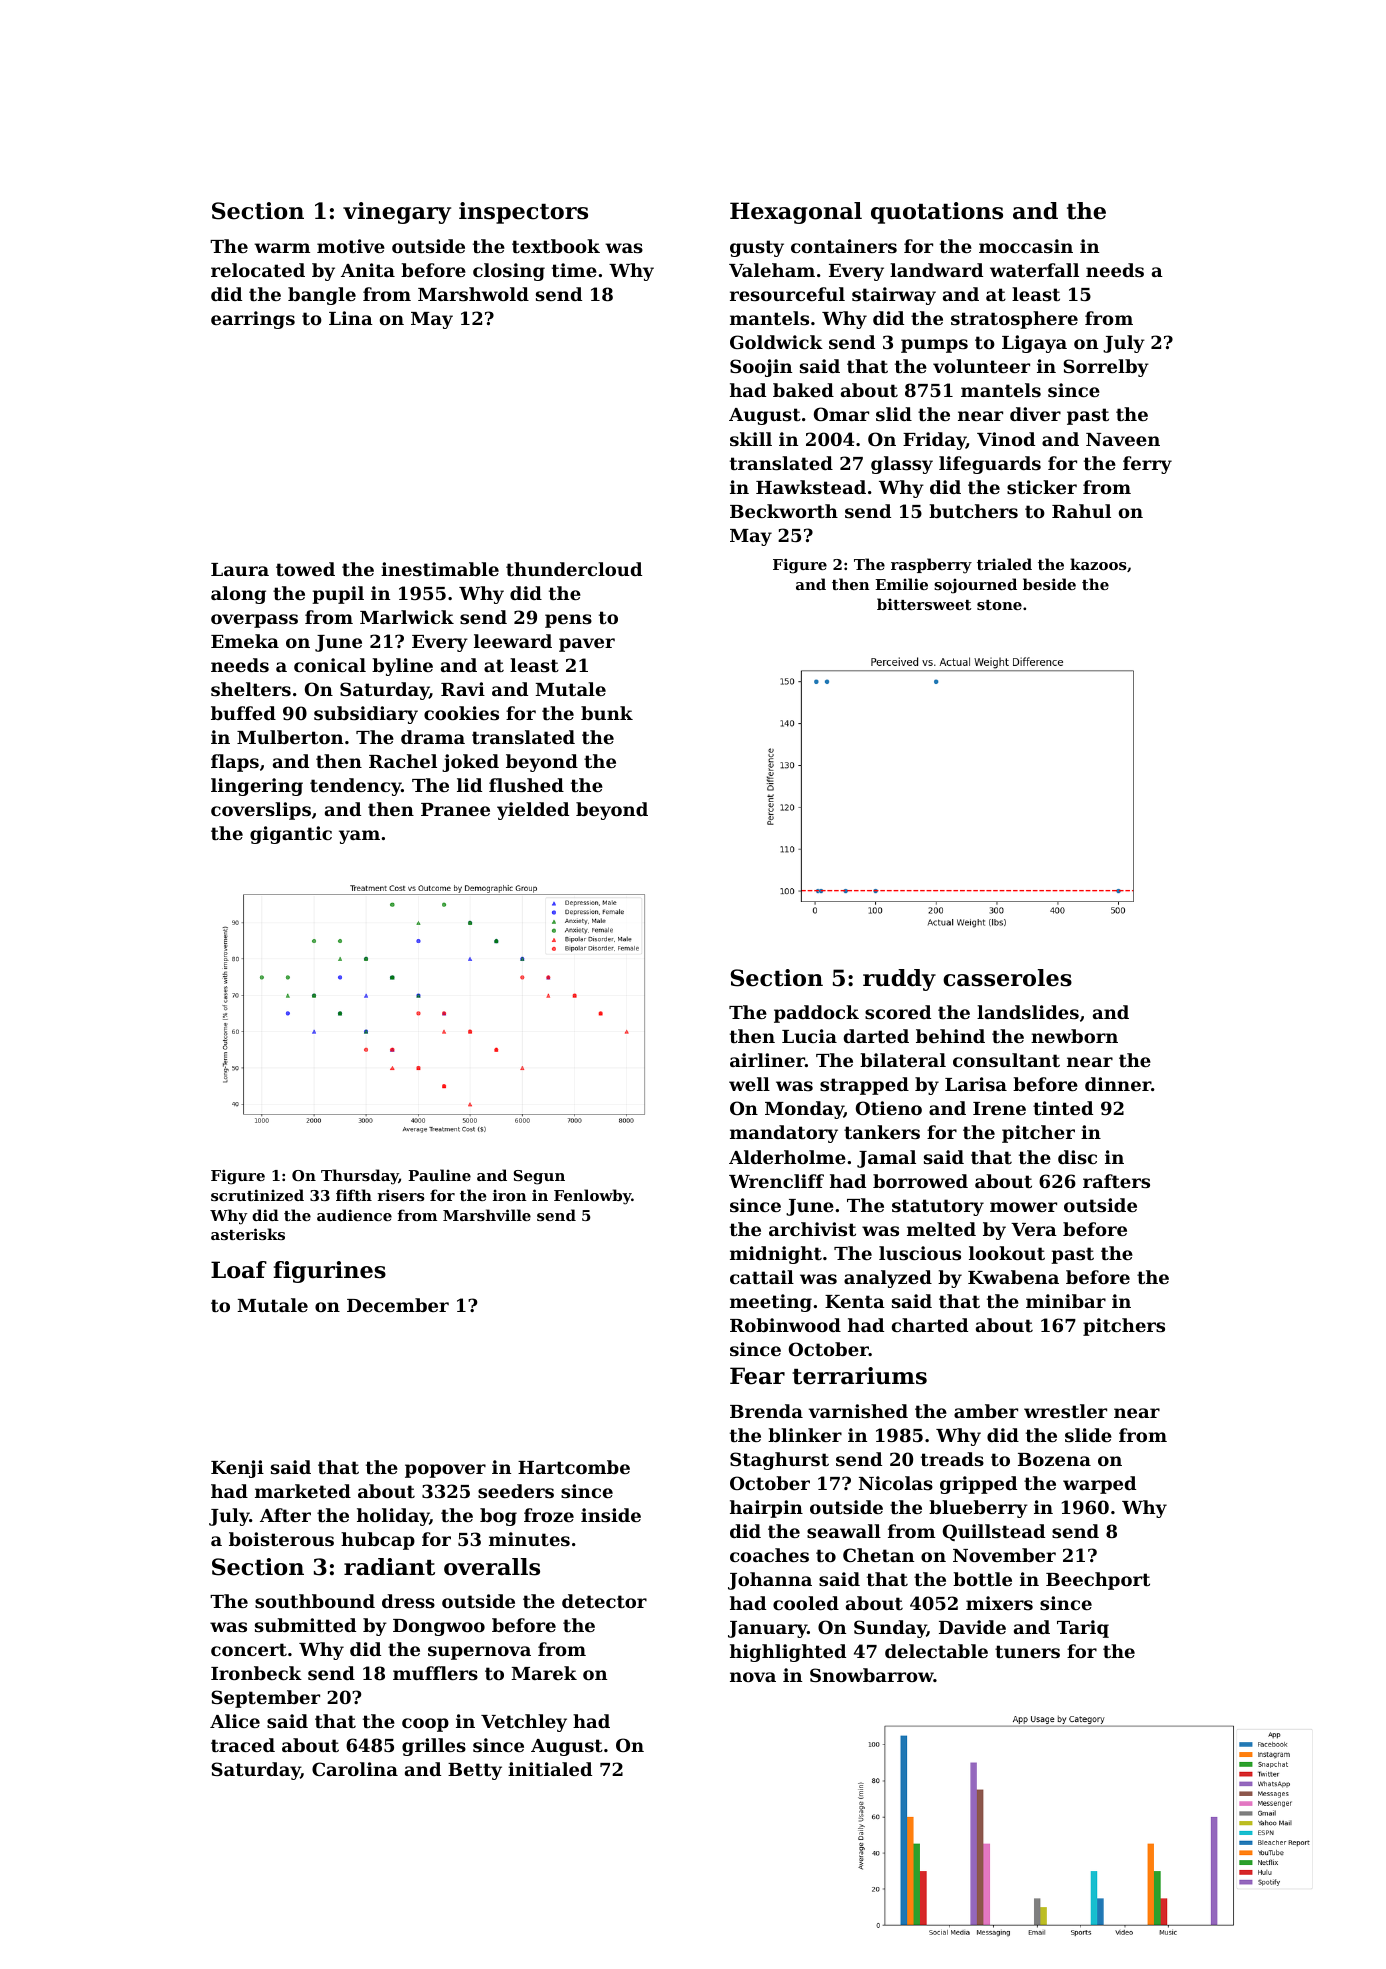  I want to click on behind, so click(950, 1036).
